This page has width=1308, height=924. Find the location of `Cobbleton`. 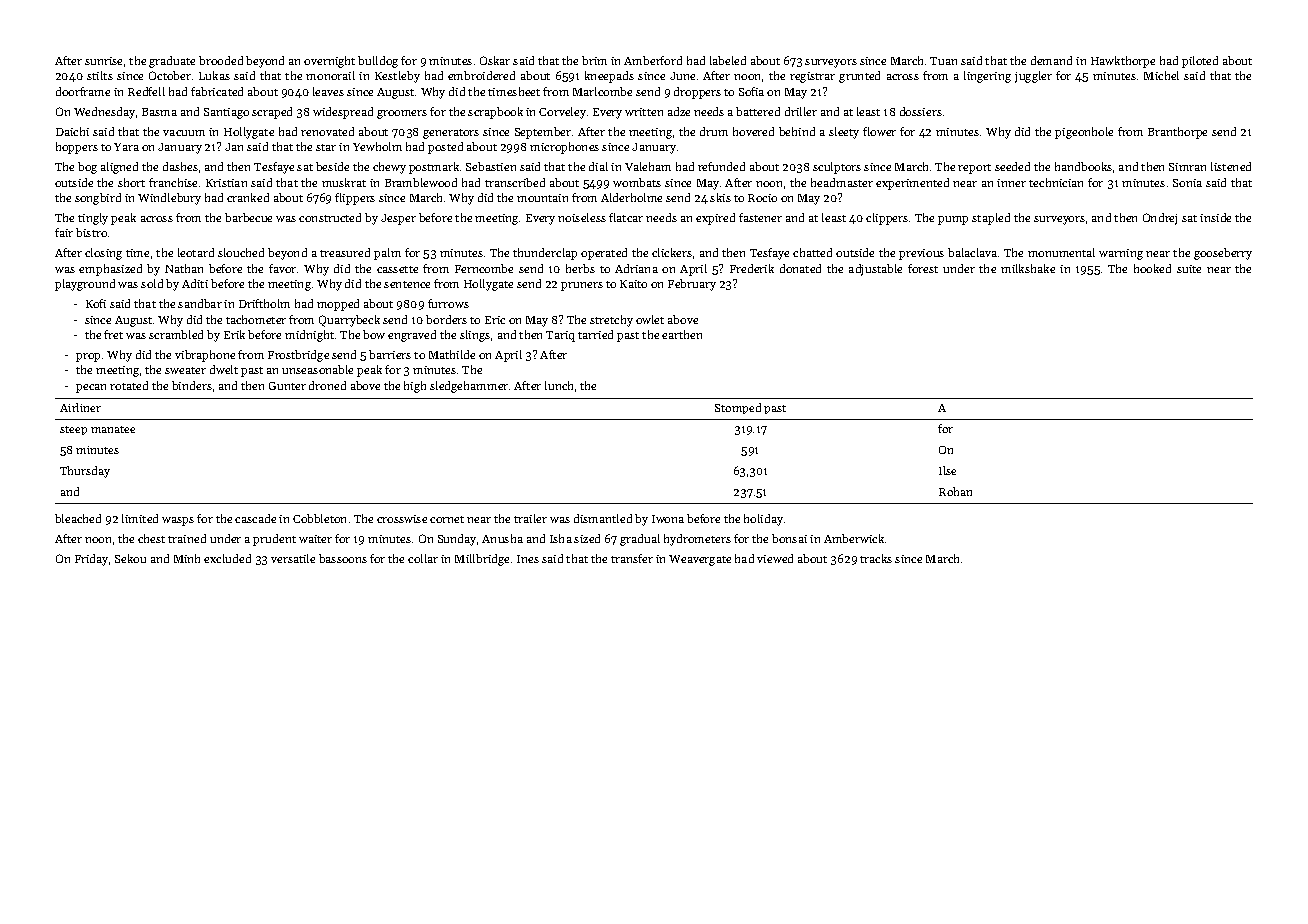

Cobbleton is located at coordinates (319, 518).
